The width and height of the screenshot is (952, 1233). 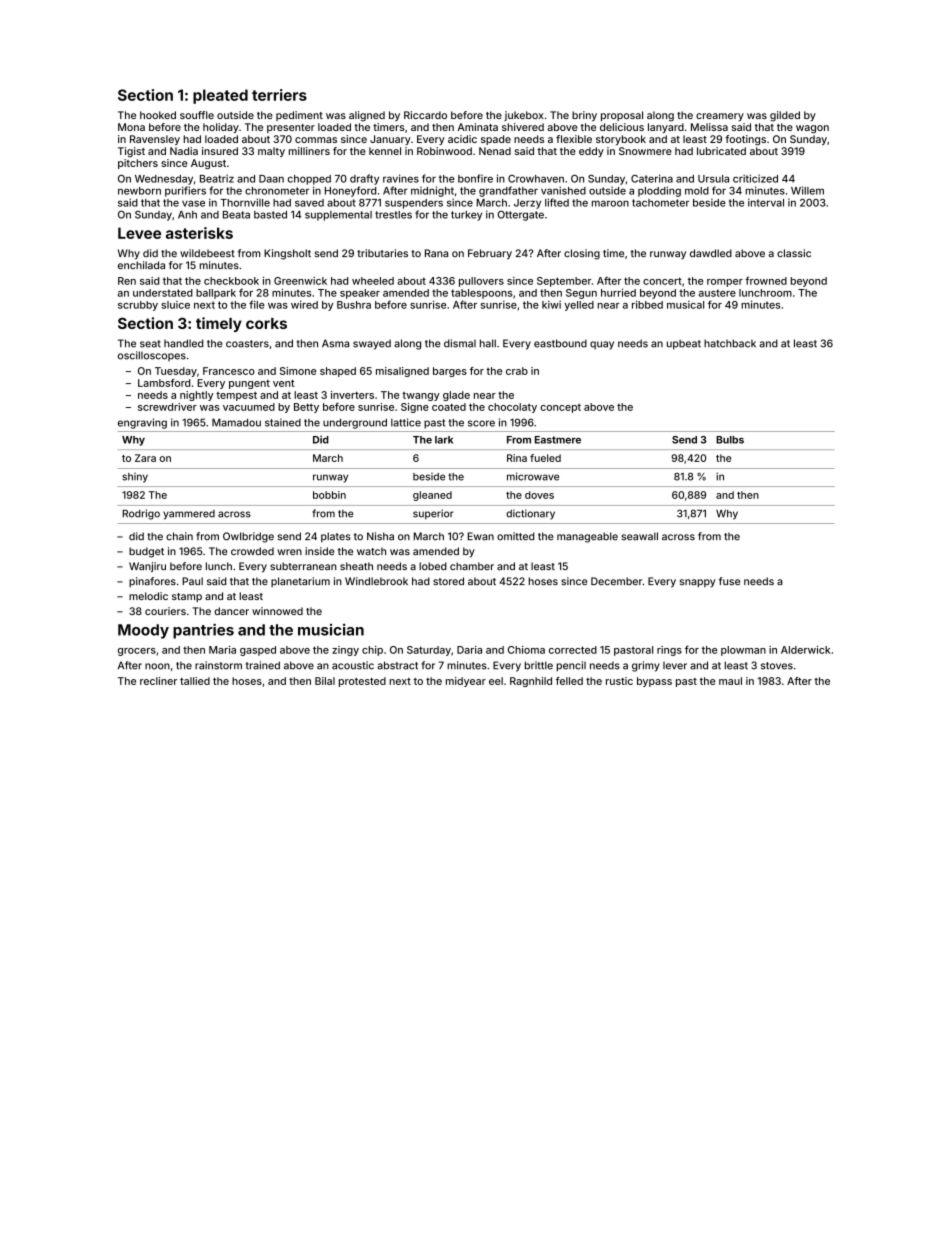 What do you see at coordinates (806, 650) in the screenshot?
I see `Alderwick` at bounding box center [806, 650].
